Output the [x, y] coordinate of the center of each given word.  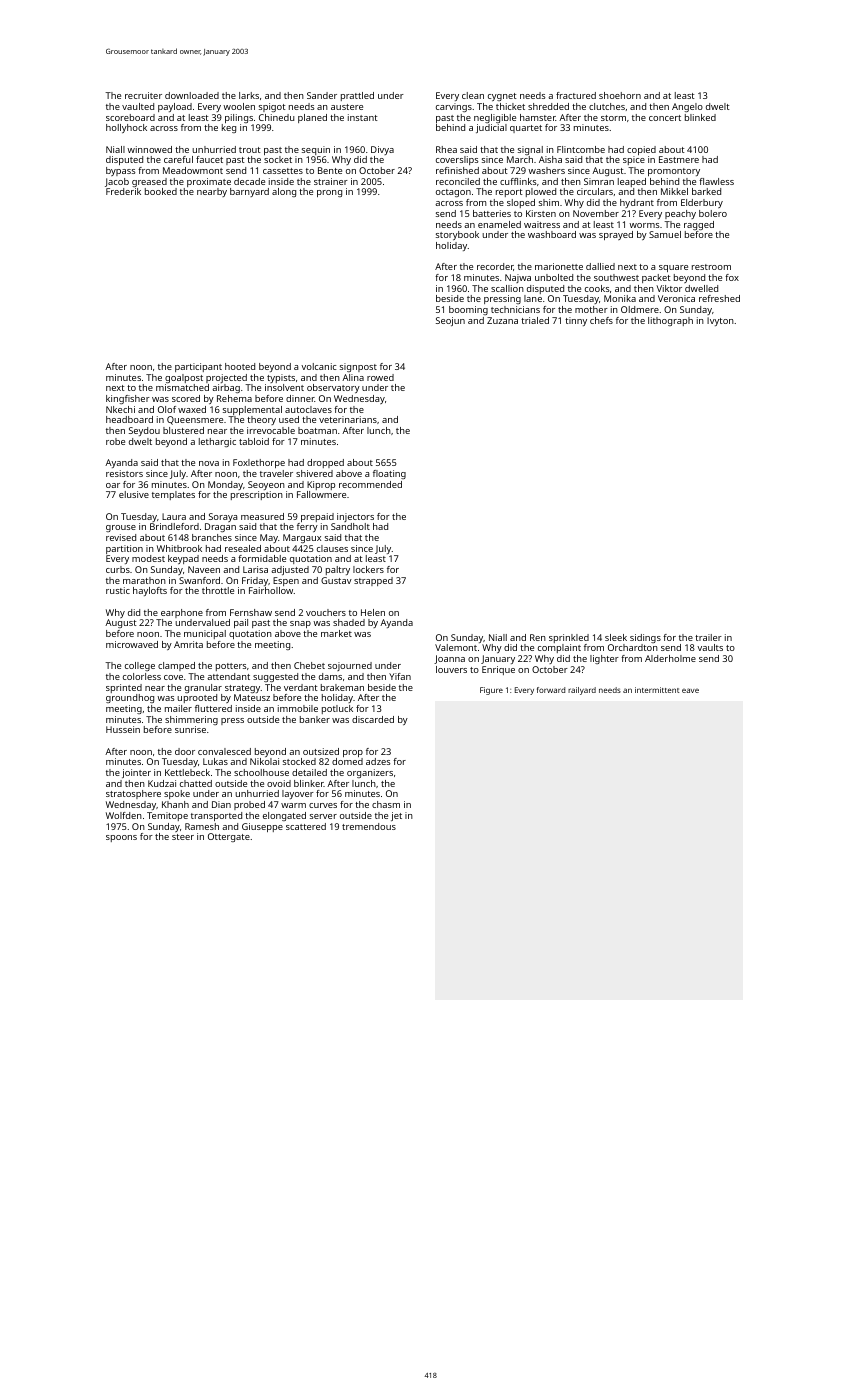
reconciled [458, 181]
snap [300, 624]
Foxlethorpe [259, 463]
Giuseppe [262, 827]
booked [161, 191]
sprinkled [569, 638]
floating [389, 474]
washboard [552, 234]
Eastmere [679, 159]
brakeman [342, 687]
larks [249, 95]
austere [347, 107]
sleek [616, 637]
